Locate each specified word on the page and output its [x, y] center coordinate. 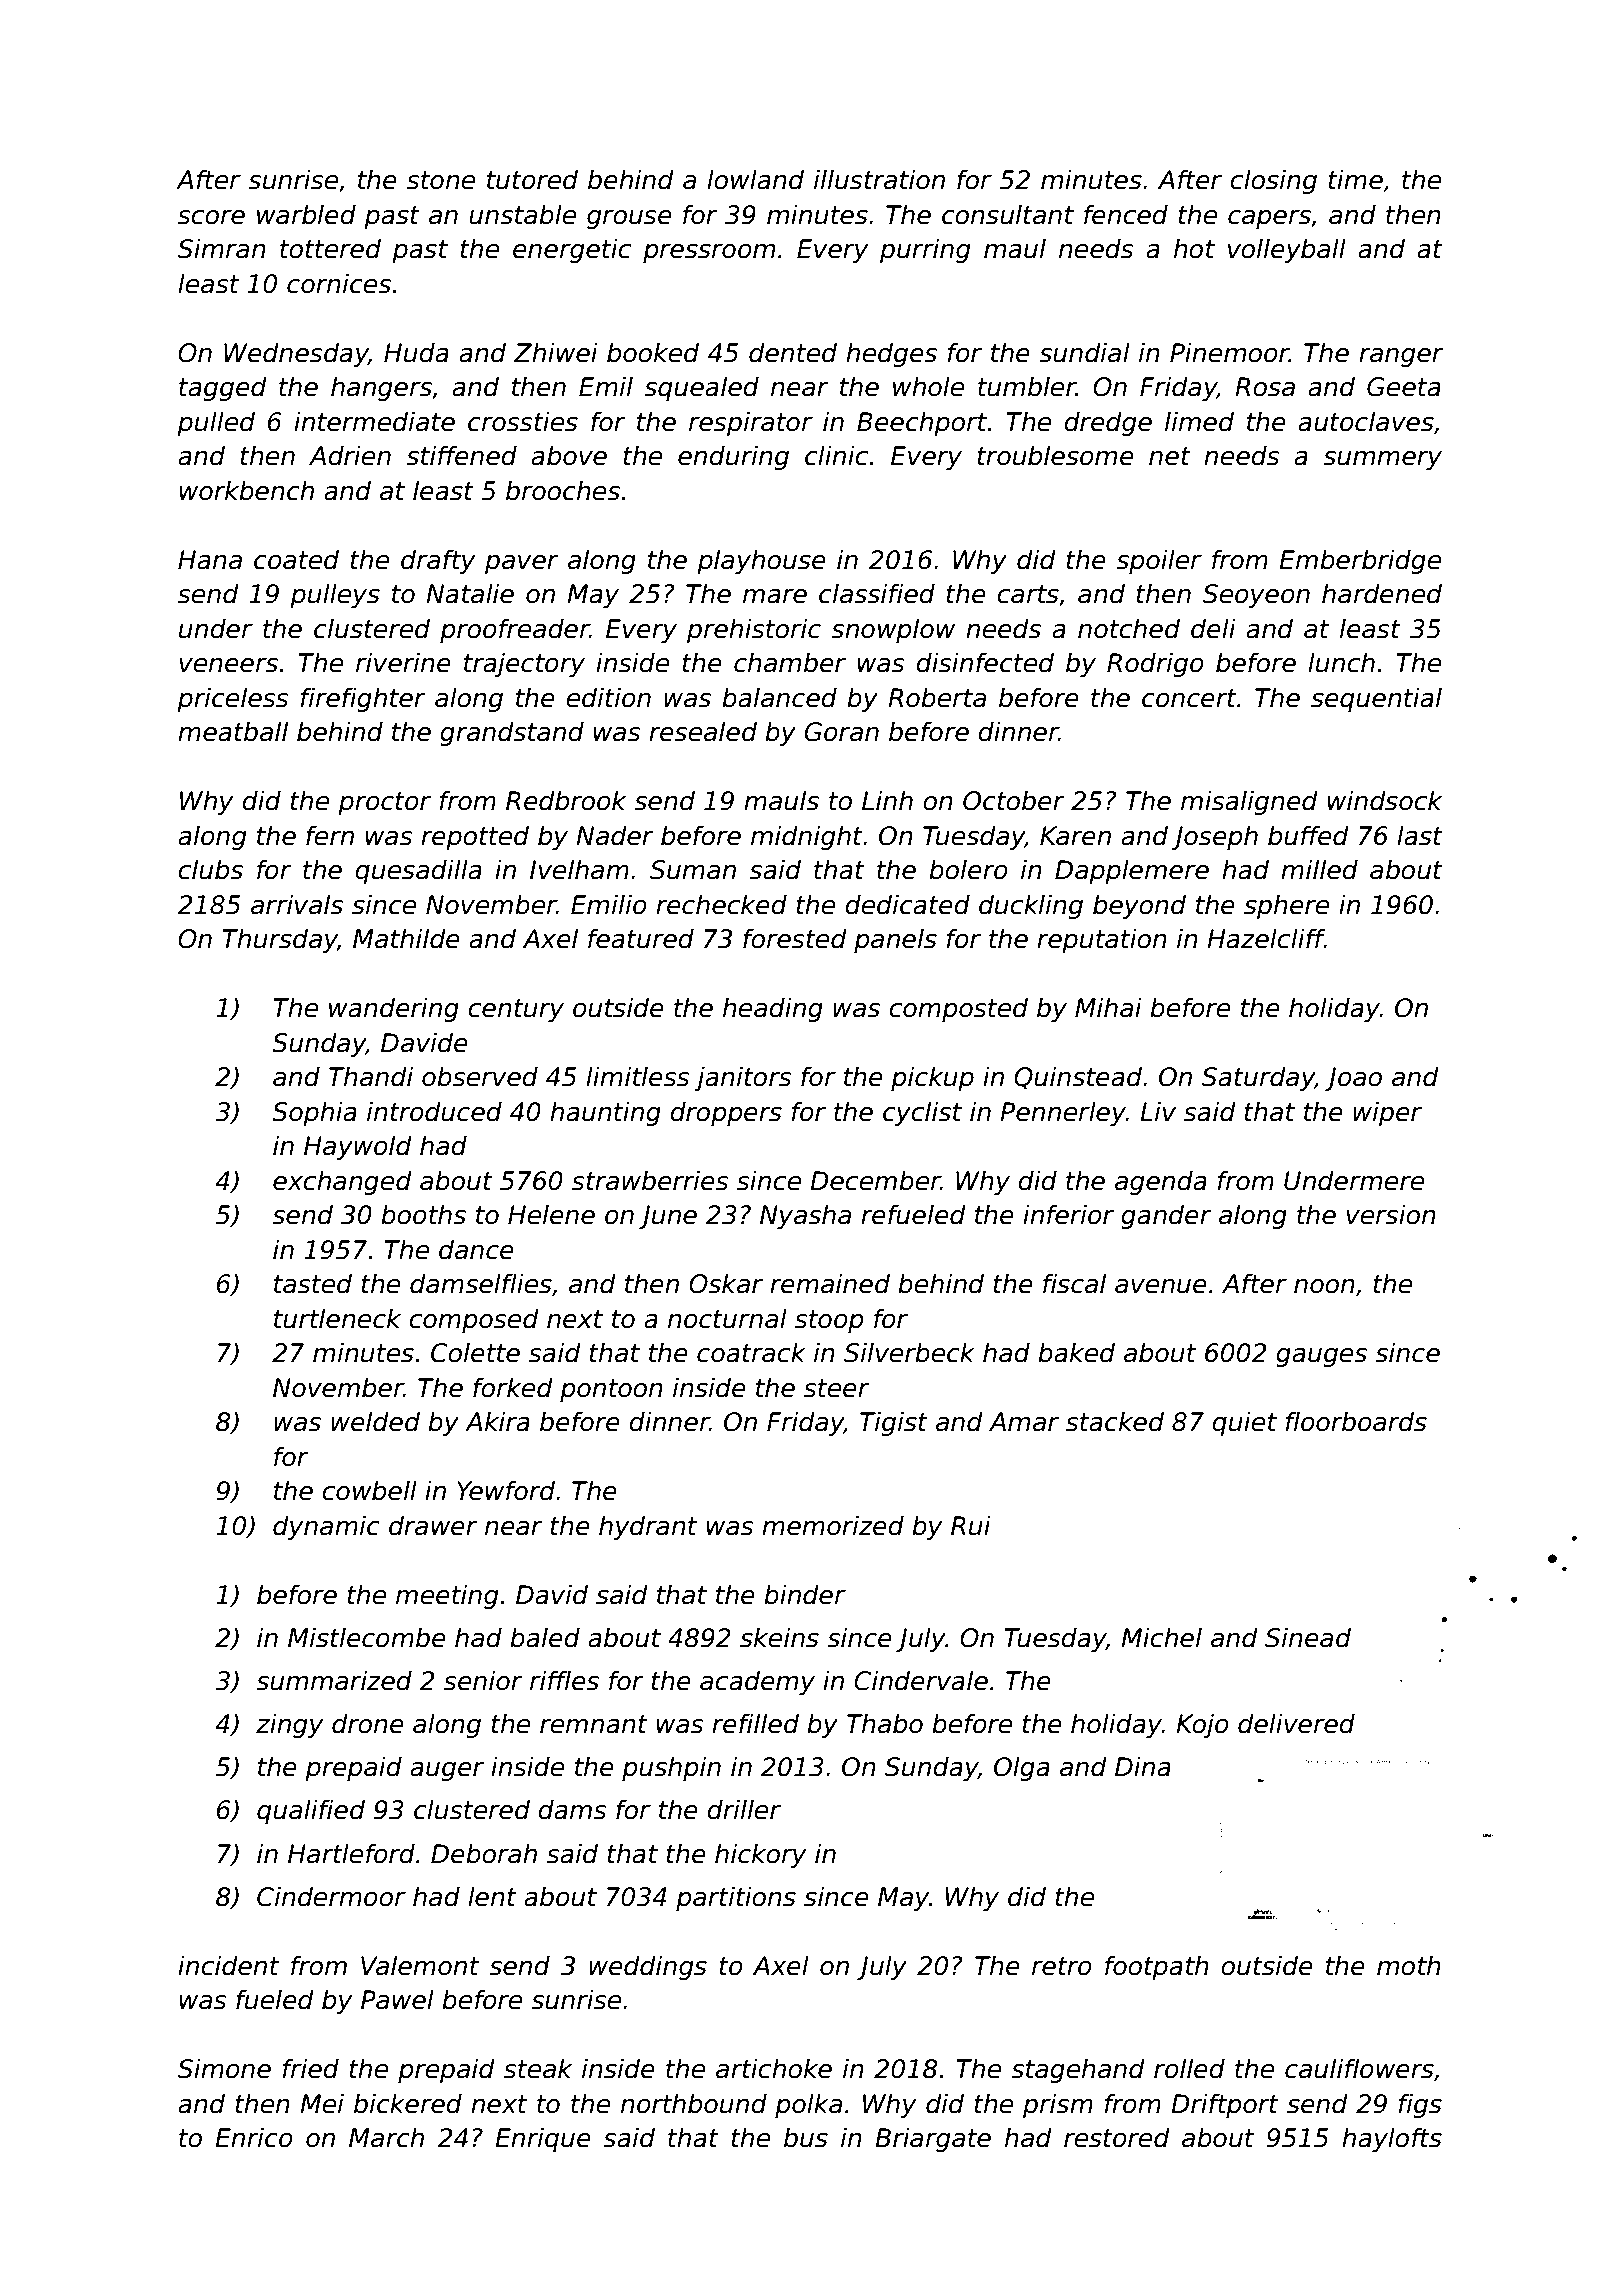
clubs [210, 869]
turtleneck [337, 1318]
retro [1062, 1966]
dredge [1108, 423]
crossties [523, 421]
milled [1319, 869]
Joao [1353, 1079]
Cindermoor [331, 1896]
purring [925, 250]
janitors [743, 1078]
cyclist [922, 1113]
